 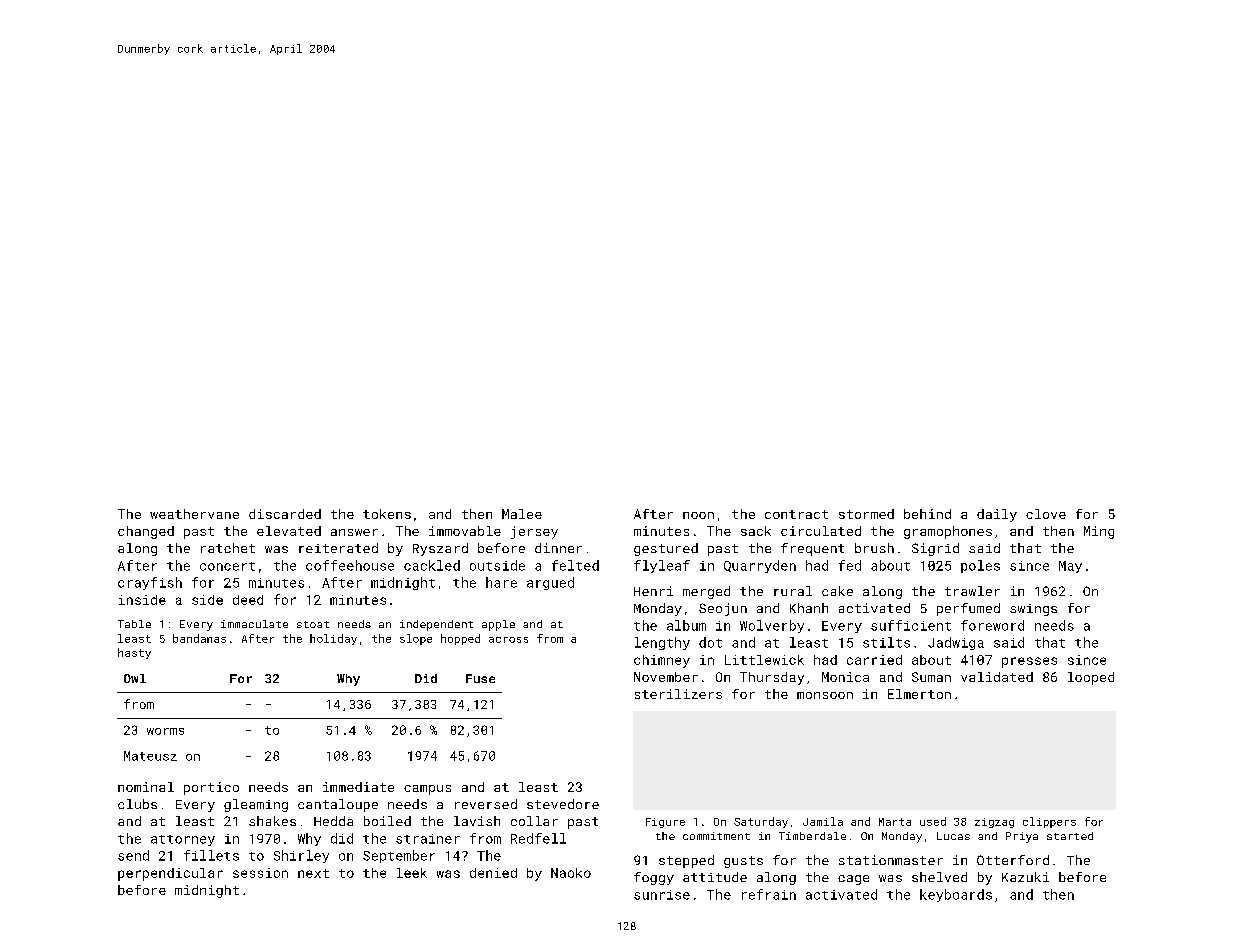 What do you see at coordinates (919, 694) in the screenshot?
I see `Elmerton` at bounding box center [919, 694].
